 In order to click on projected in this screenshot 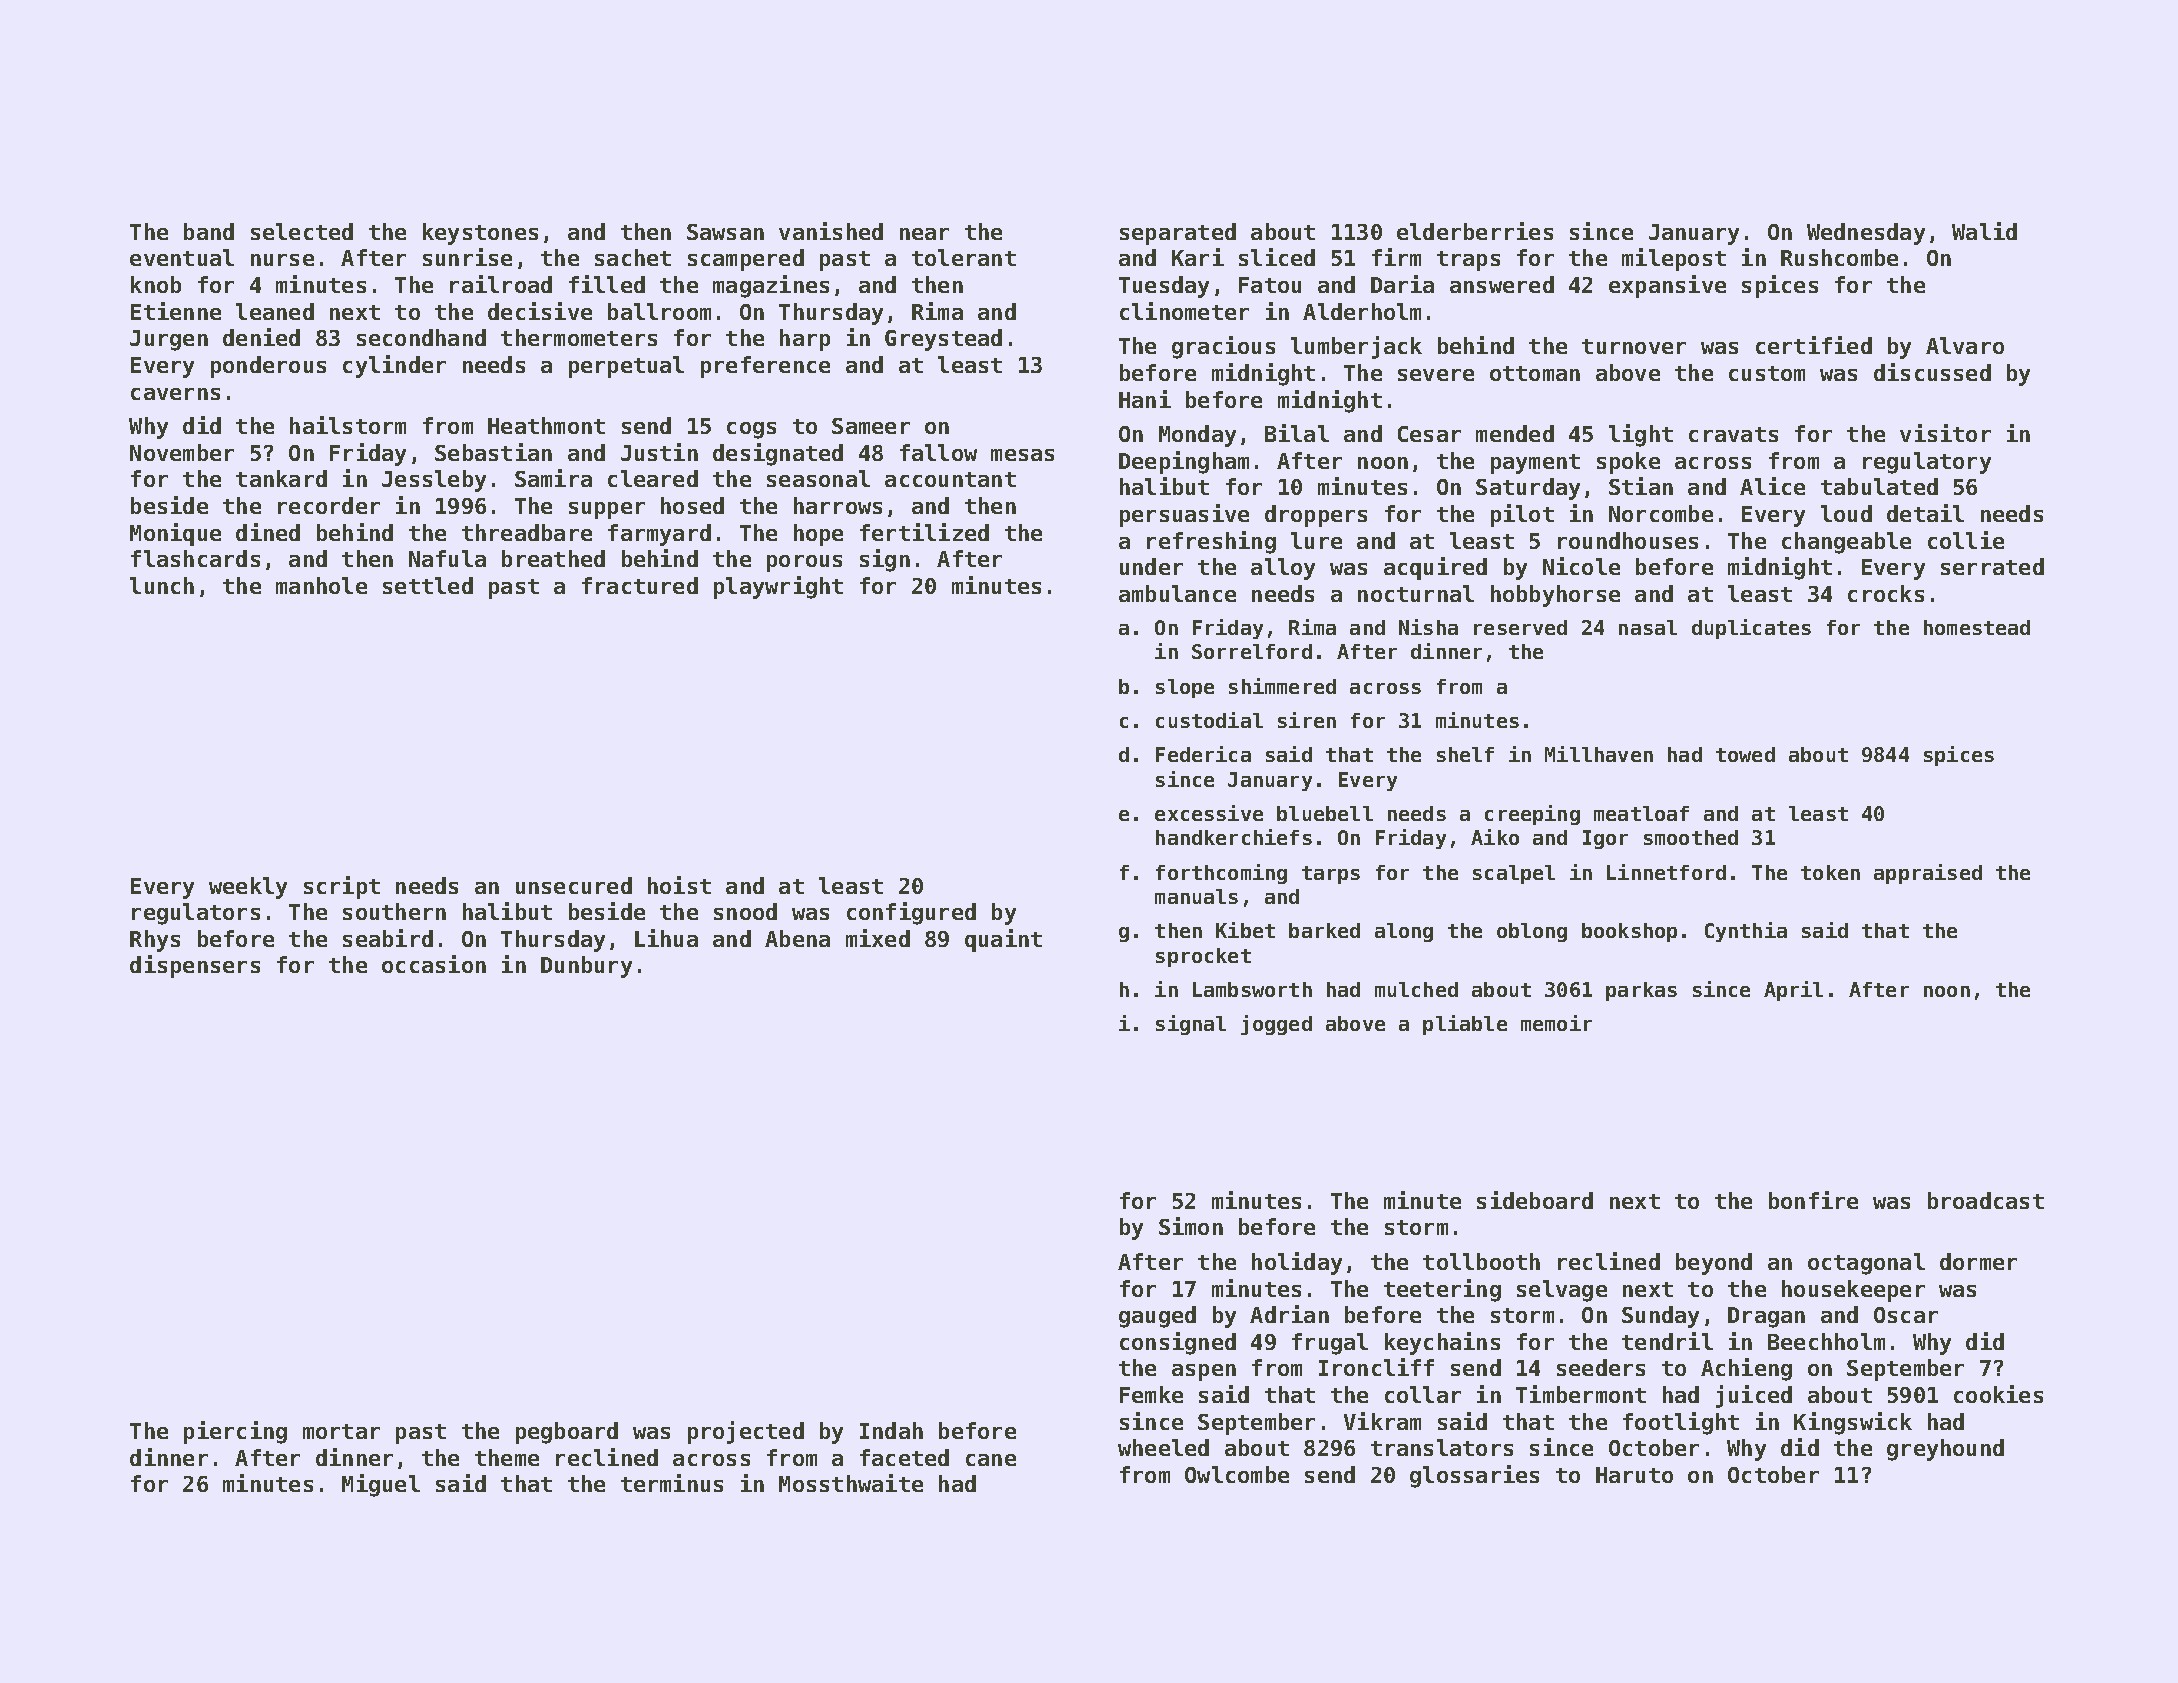, I will do `click(746, 1432)`.
